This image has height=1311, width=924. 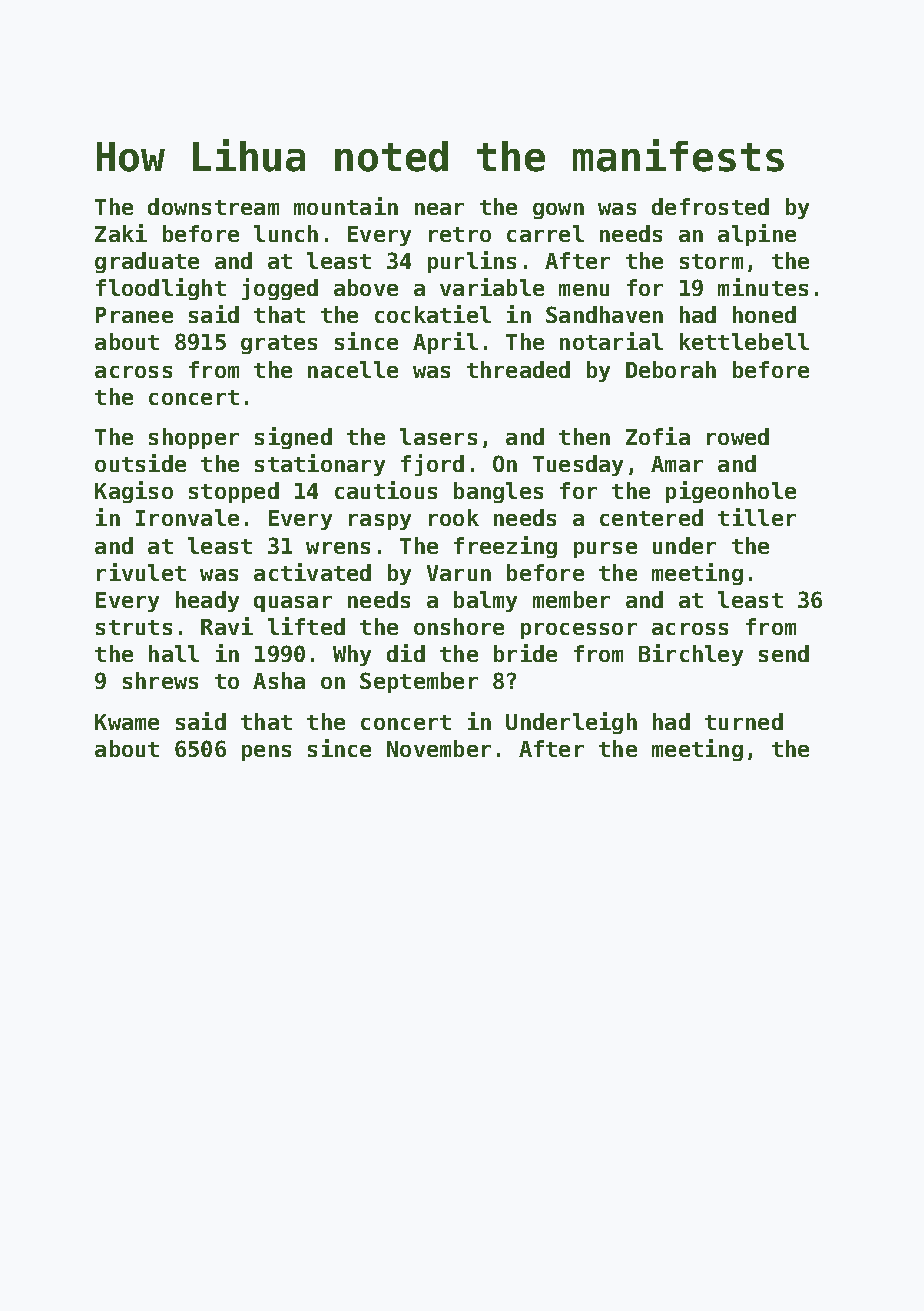 I want to click on lifted, so click(x=306, y=626).
